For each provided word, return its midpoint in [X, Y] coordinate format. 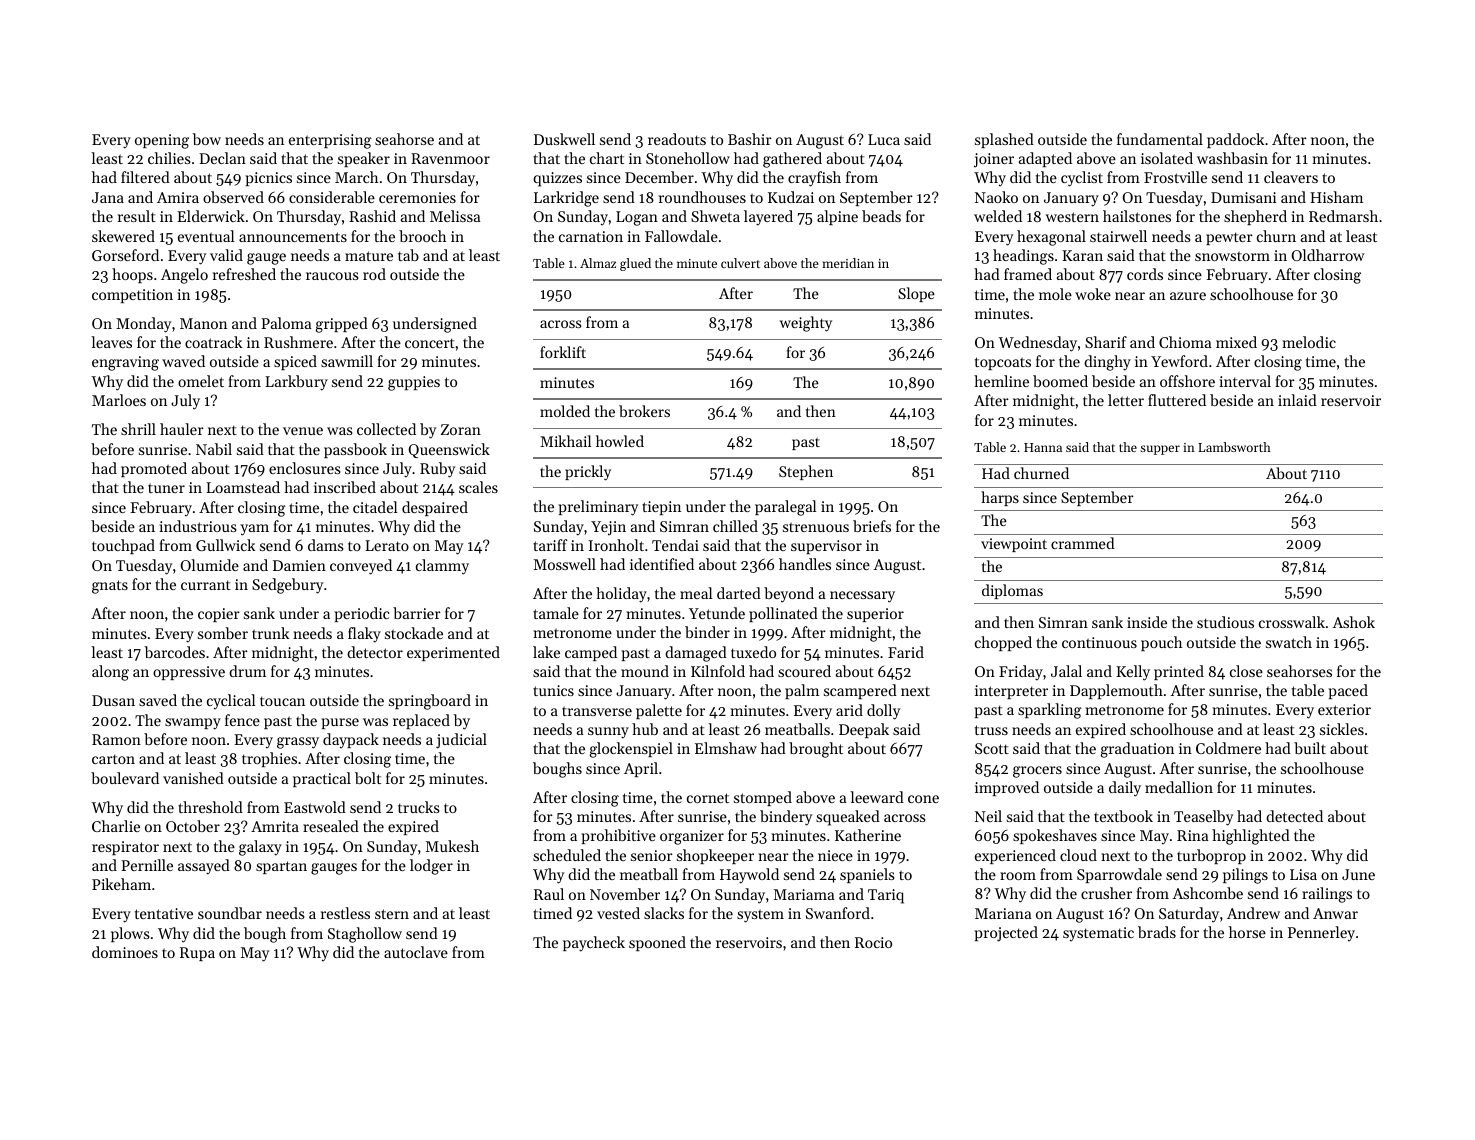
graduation [1137, 750]
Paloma [286, 323]
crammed [1083, 543]
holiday [621, 595]
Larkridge [566, 199]
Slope [916, 294]
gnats [110, 587]
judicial [461, 741]
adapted [1045, 159]
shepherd [1255, 217]
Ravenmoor [450, 158]
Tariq [886, 896]
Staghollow [365, 935]
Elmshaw [726, 748]
